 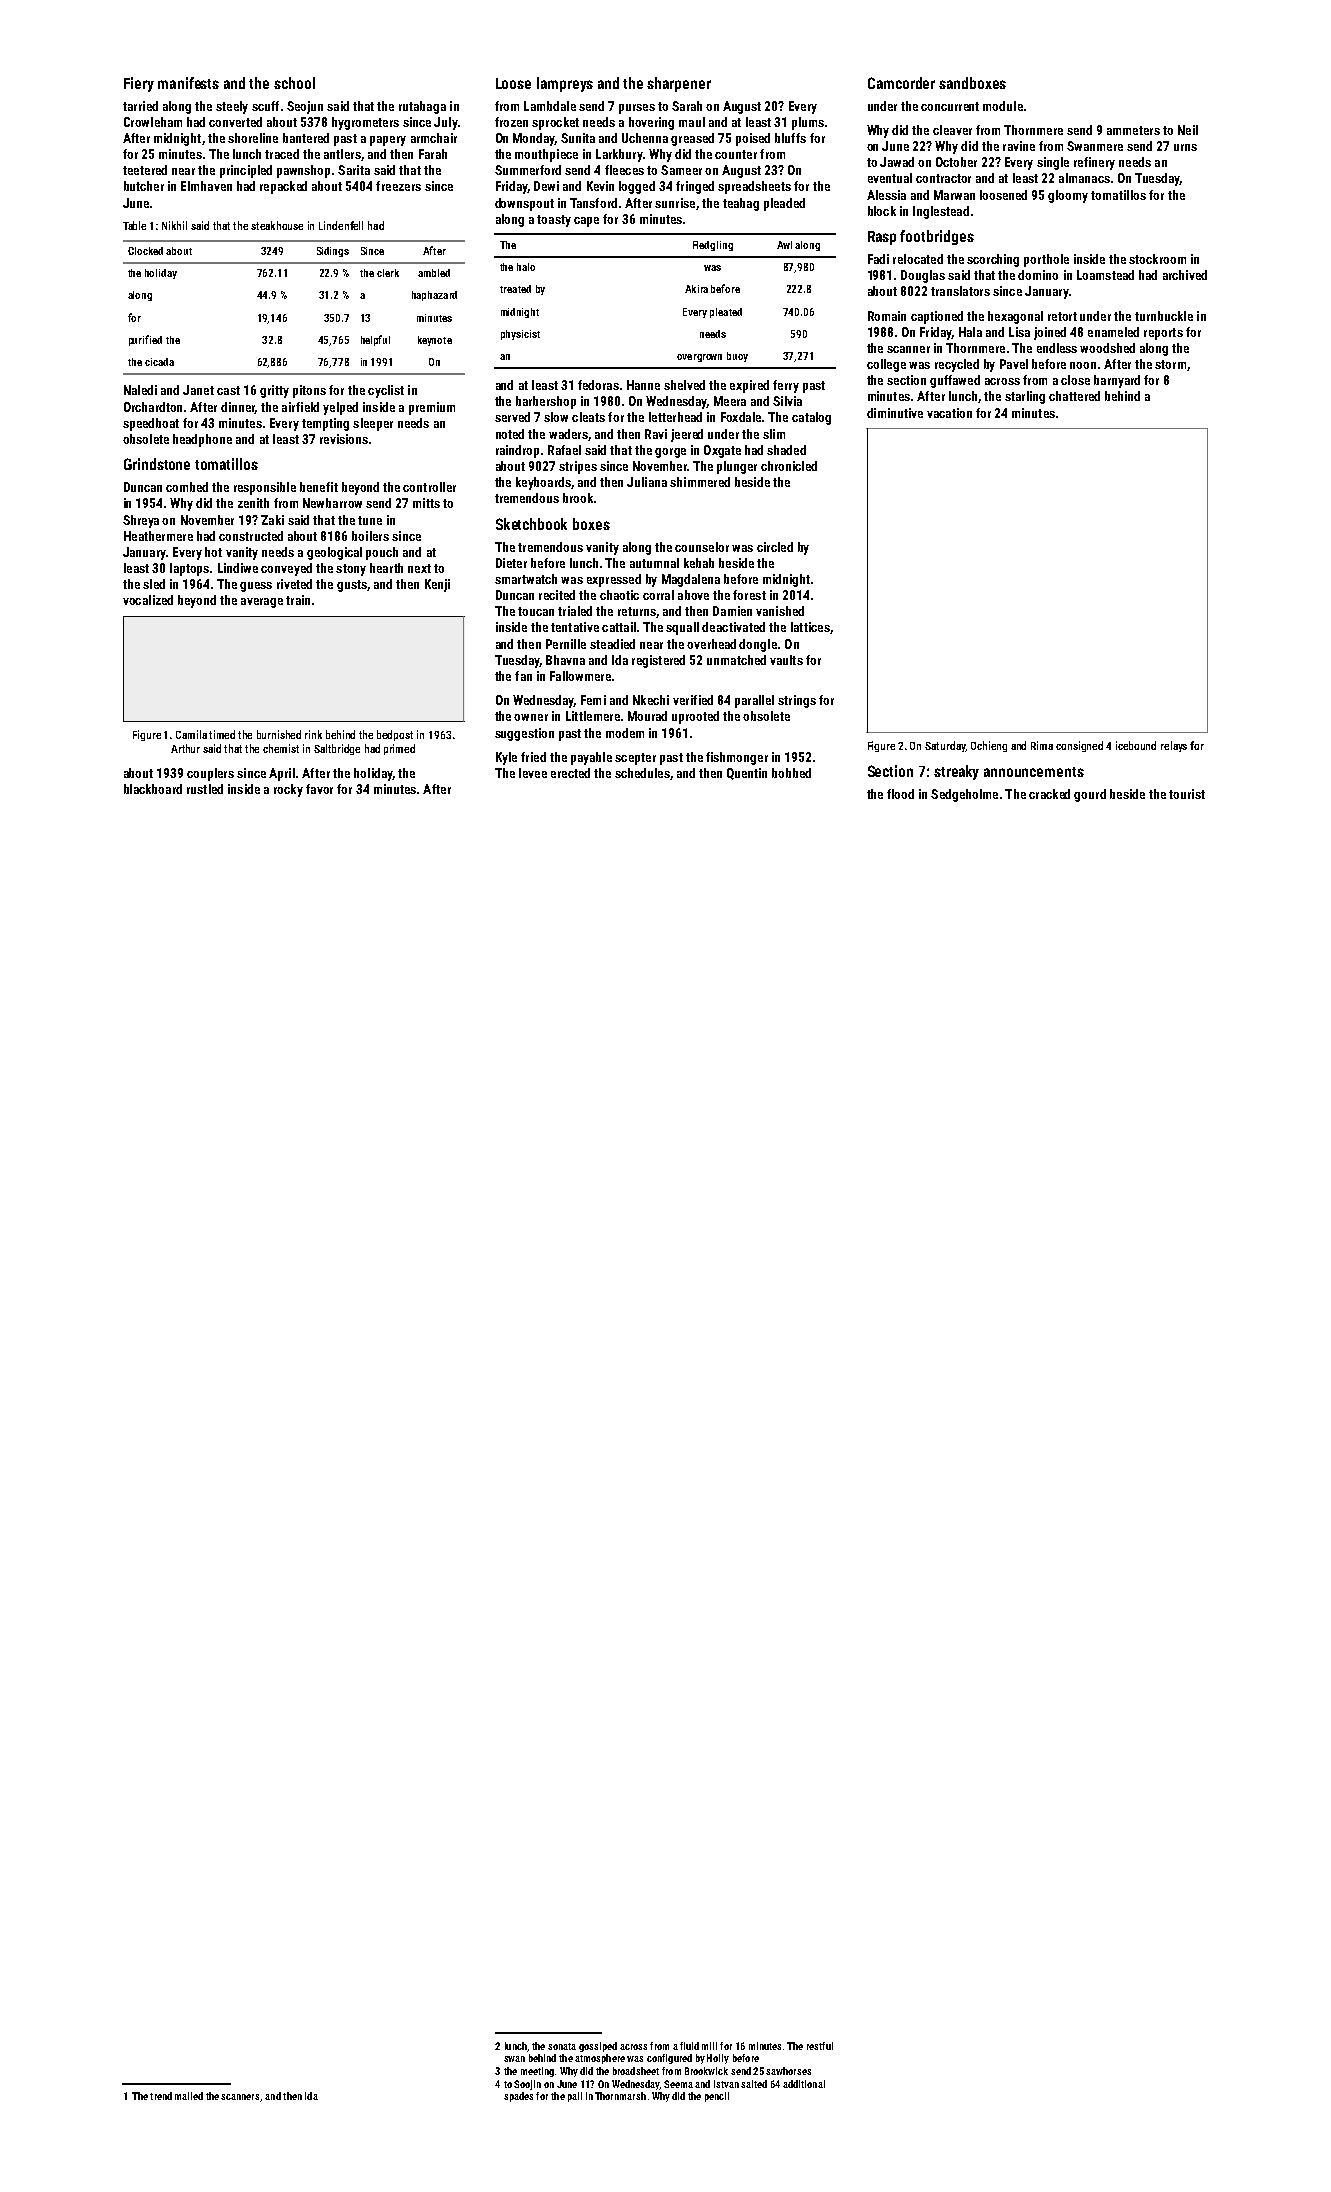 What do you see at coordinates (189, 2096) in the image?
I see `mailed` at bounding box center [189, 2096].
